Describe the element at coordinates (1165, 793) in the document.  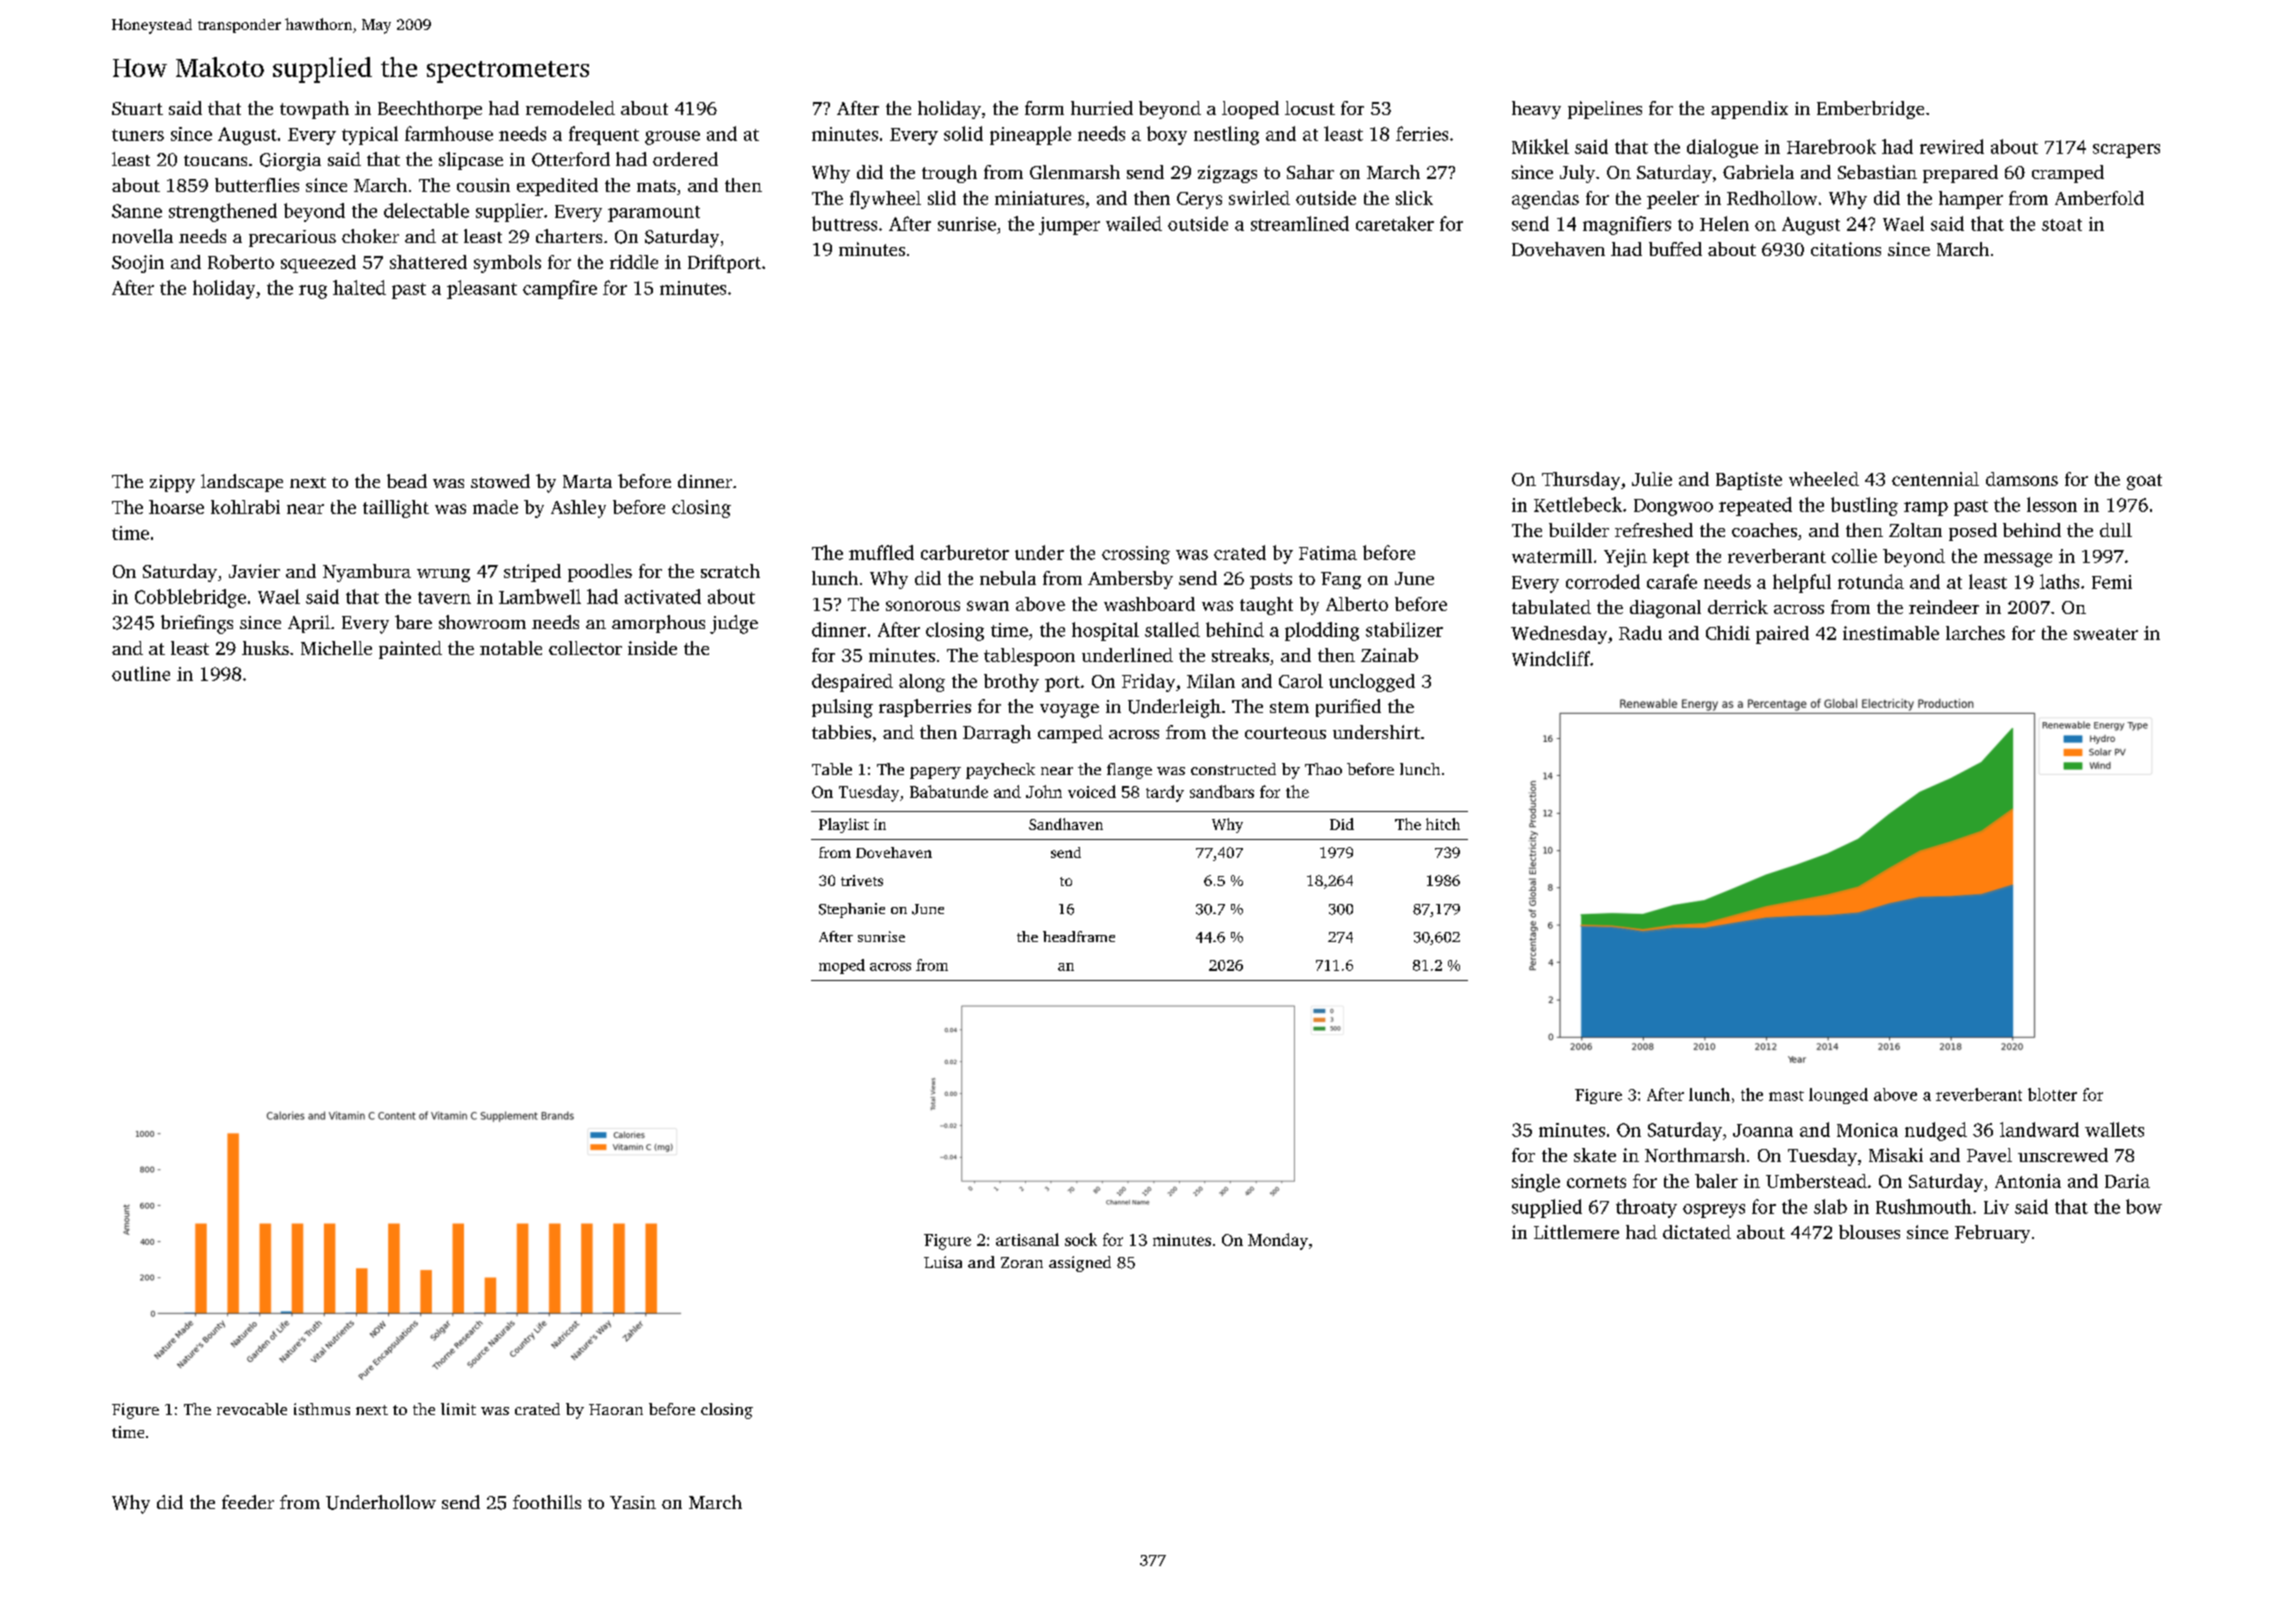
I see `tardy` at that location.
